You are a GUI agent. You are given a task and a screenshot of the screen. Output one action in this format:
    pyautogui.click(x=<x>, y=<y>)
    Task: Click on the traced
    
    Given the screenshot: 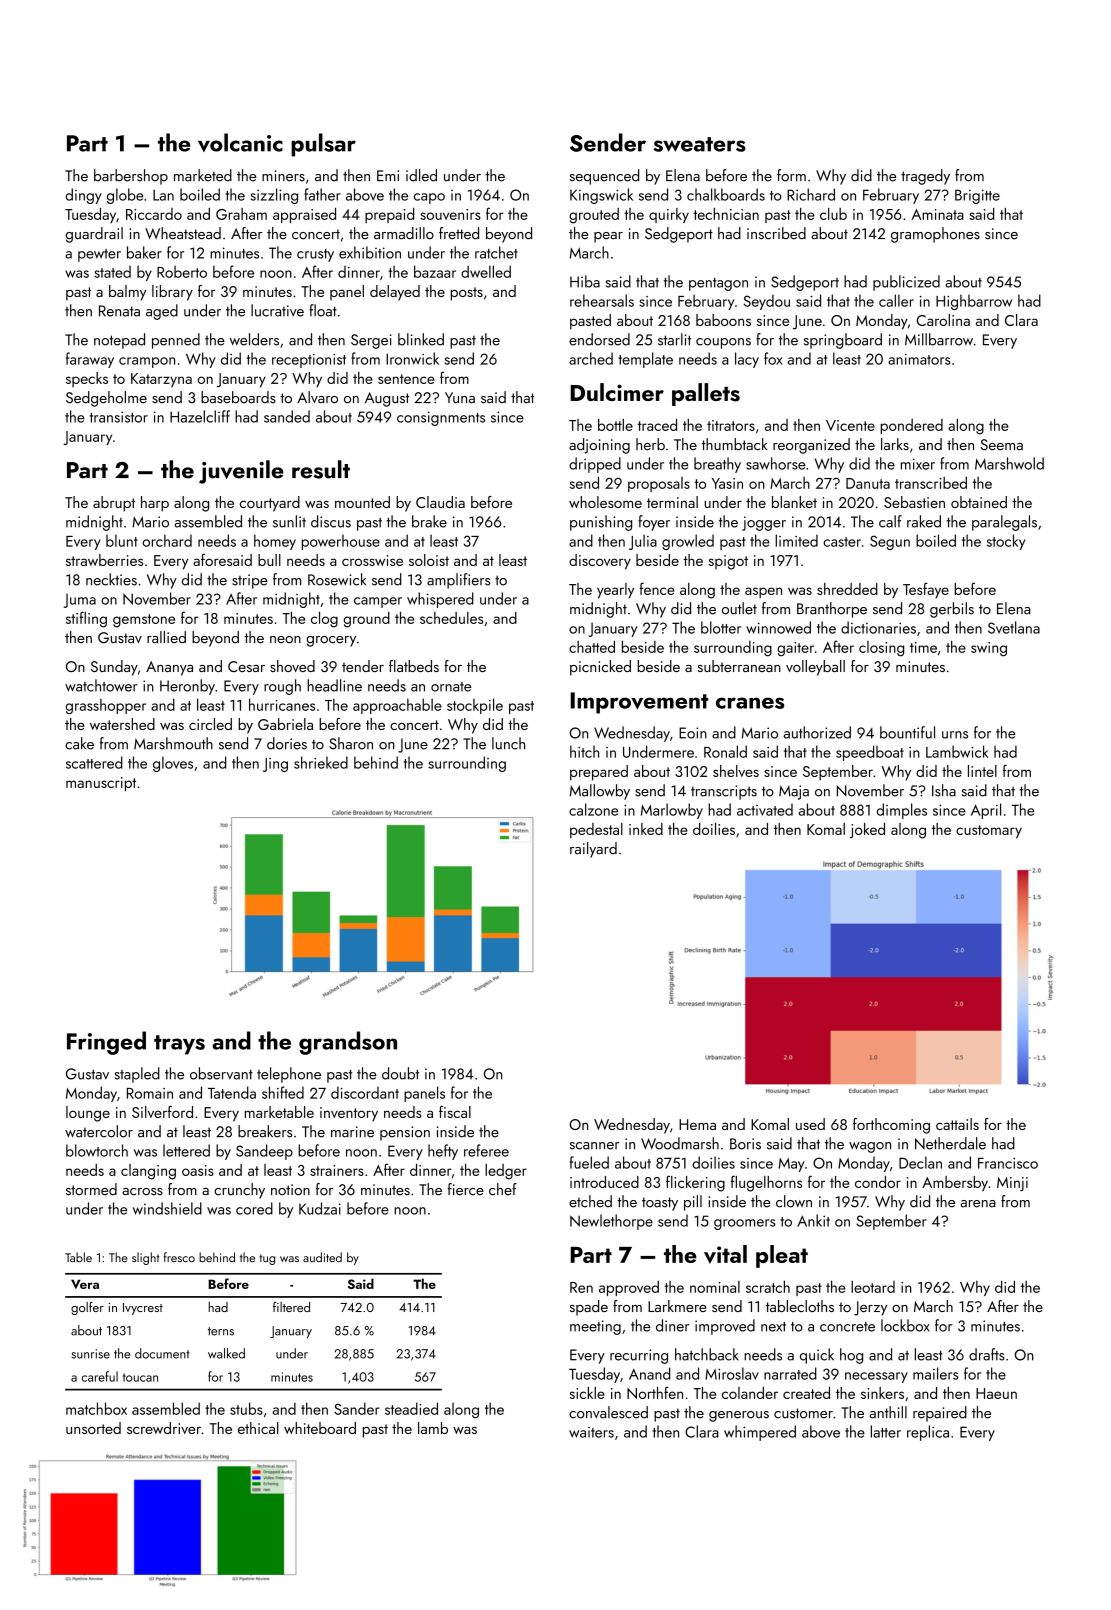 What is the action you would take?
    pyautogui.click(x=657, y=425)
